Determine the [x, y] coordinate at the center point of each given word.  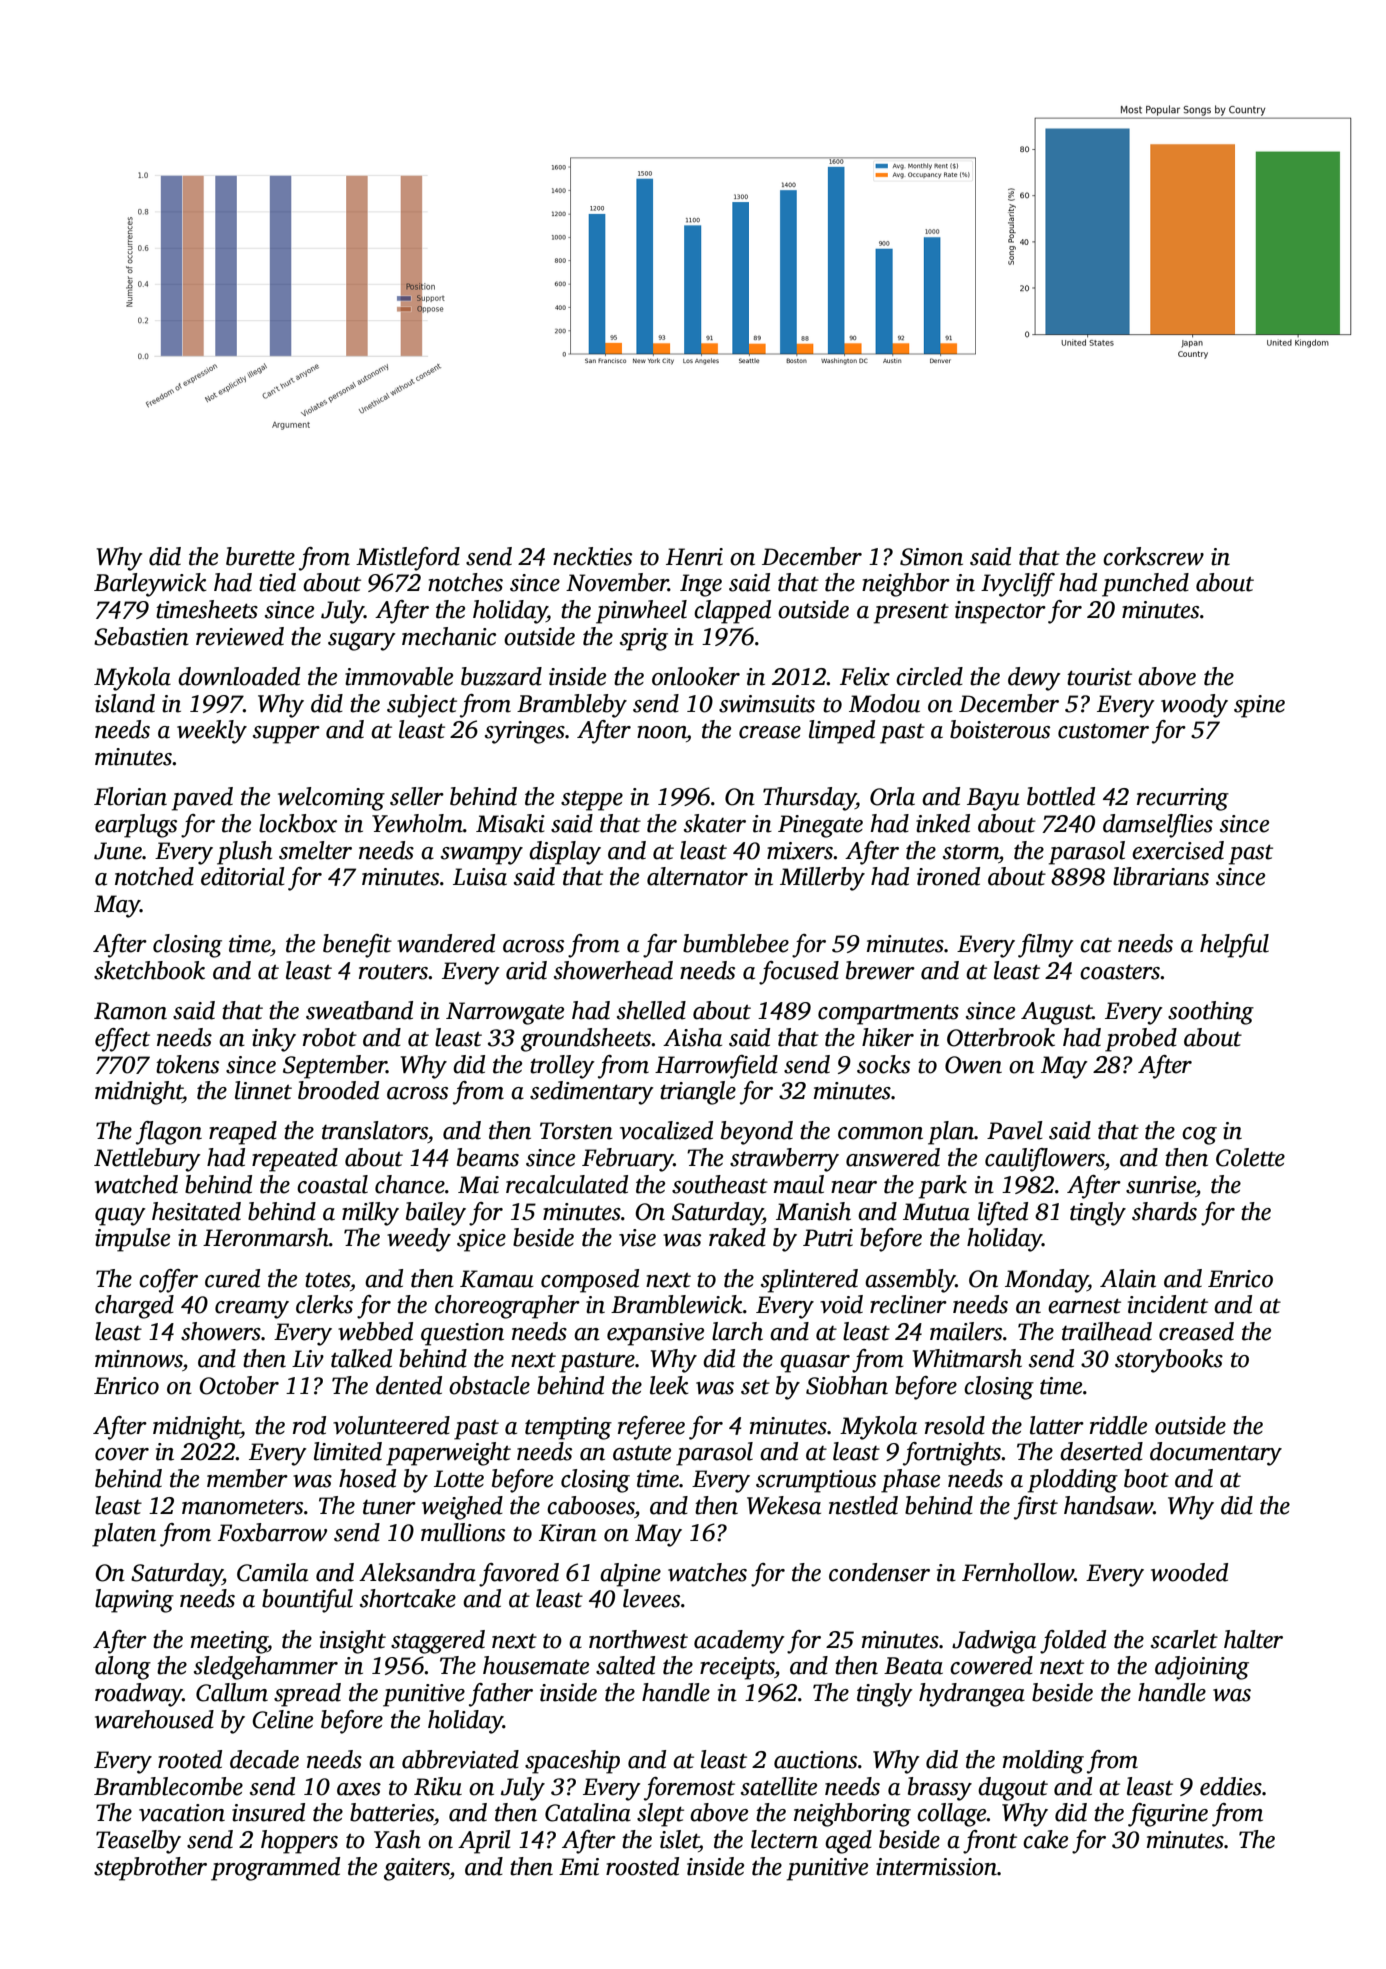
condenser [879, 1572]
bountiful [307, 1601]
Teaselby [138, 1842]
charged [134, 1307]
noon [662, 732]
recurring [1183, 799]
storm [971, 852]
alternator [697, 876]
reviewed [240, 636]
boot [1146, 1478]
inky [274, 1040]
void [841, 1304]
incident [1168, 1304]
